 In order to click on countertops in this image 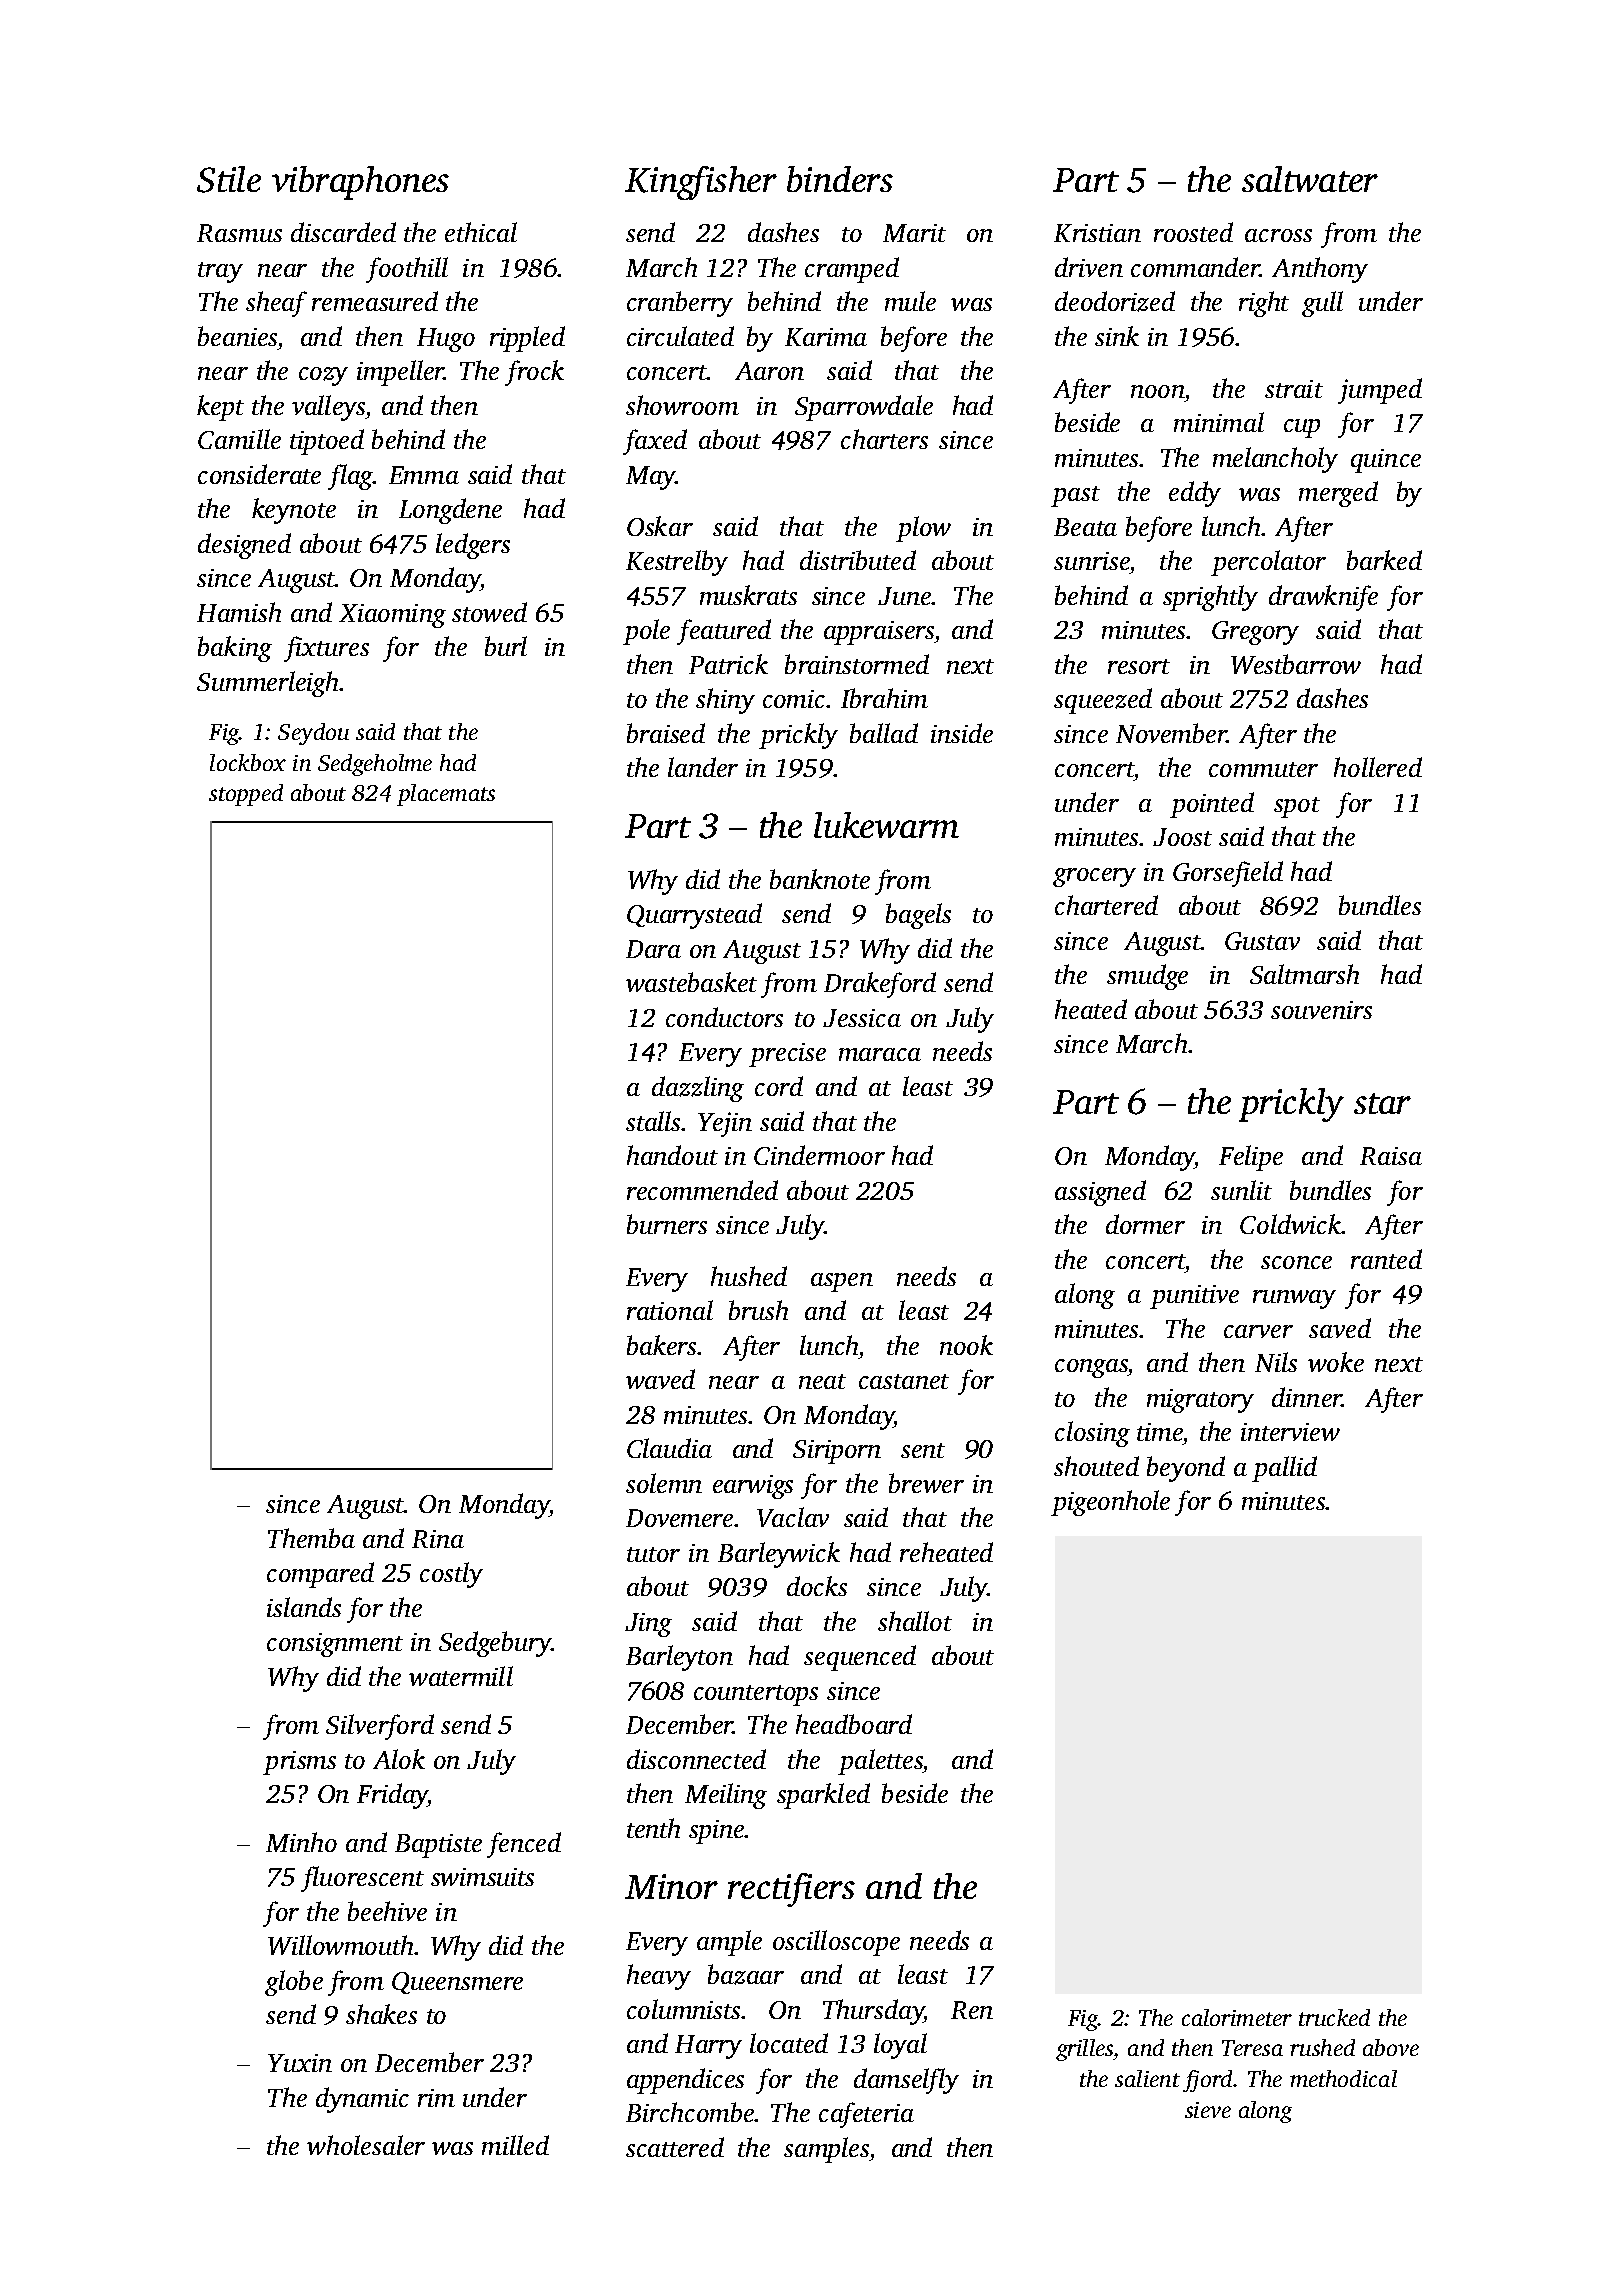, I will do `click(756, 1695)`.
